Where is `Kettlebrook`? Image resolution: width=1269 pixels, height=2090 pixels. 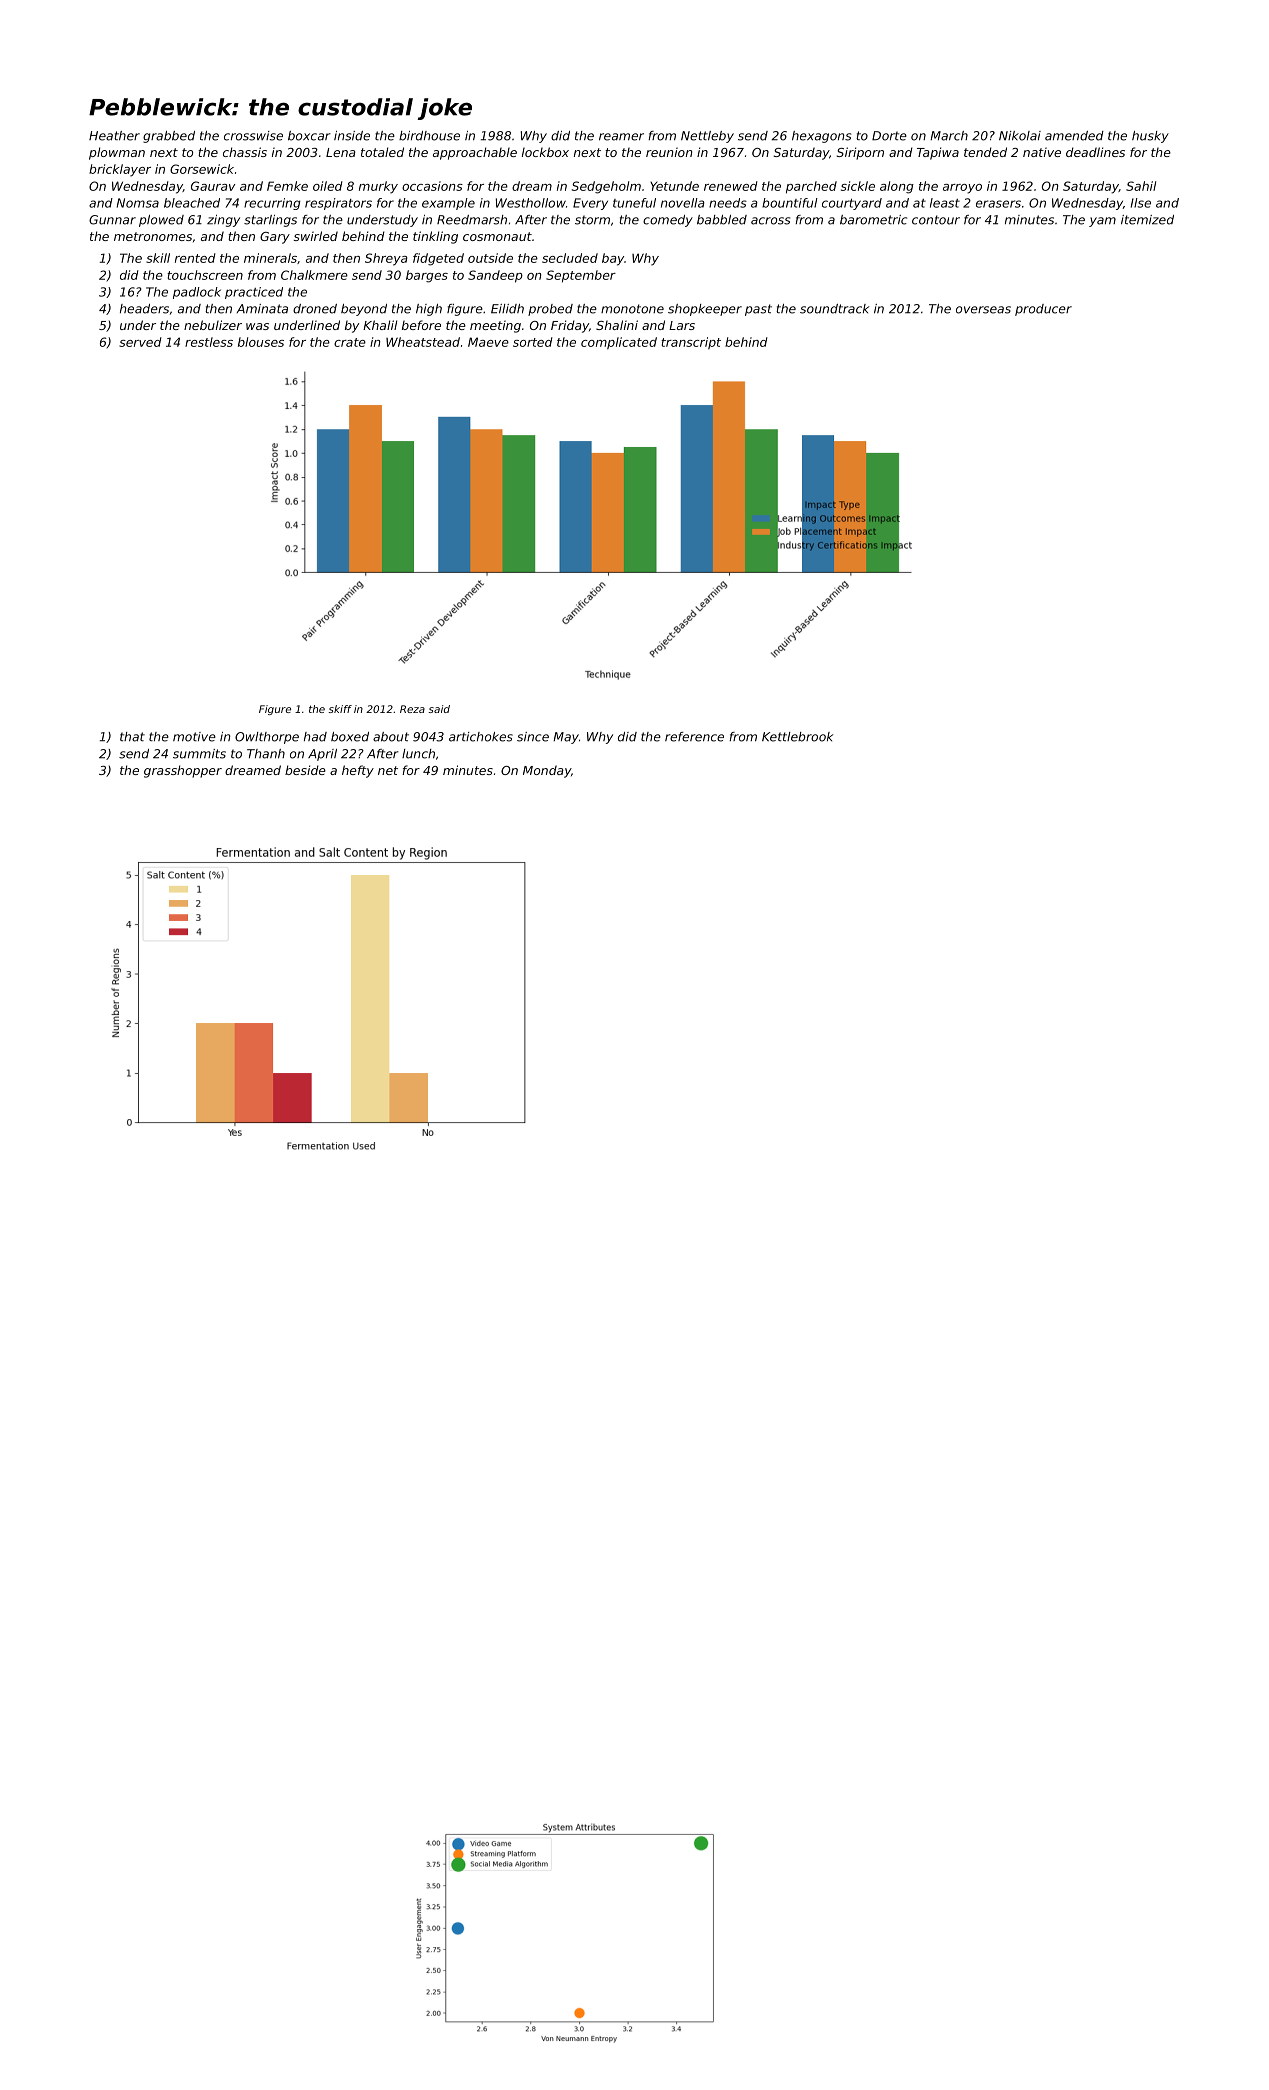
Kettlebrook is located at coordinates (798, 737).
